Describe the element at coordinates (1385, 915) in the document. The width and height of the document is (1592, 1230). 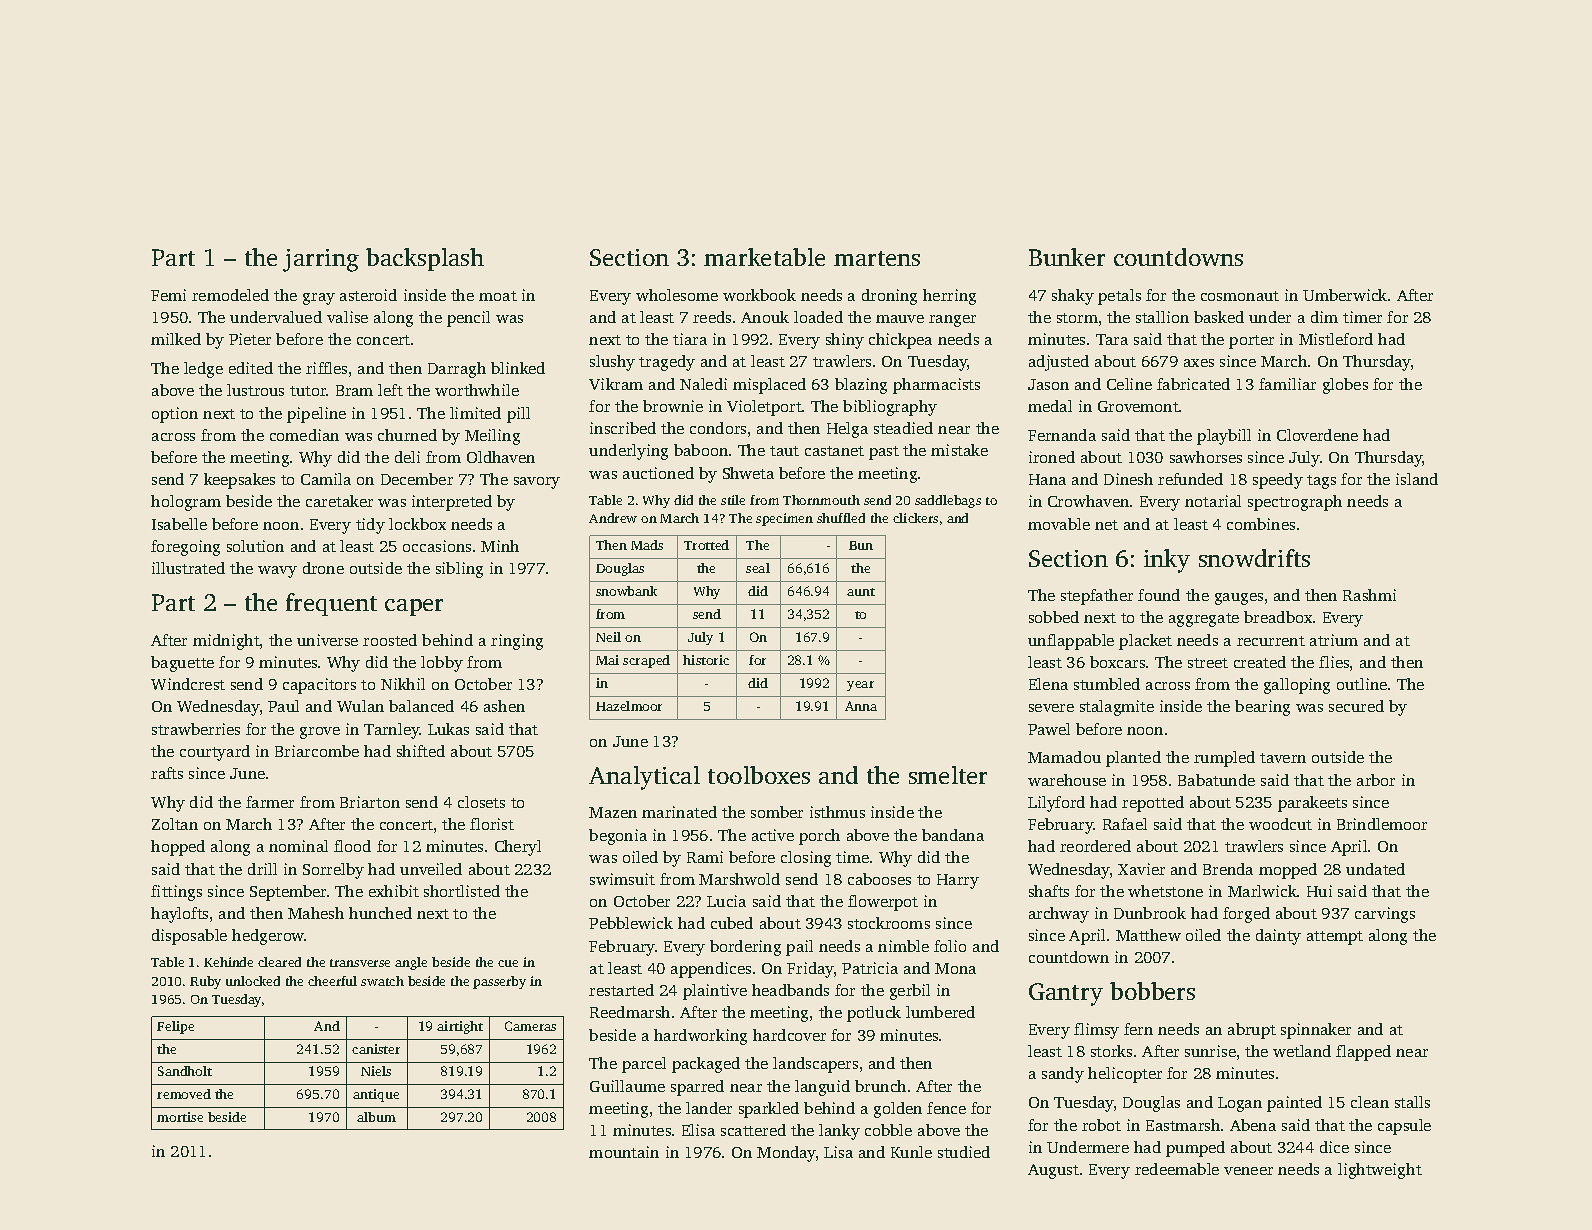
I see `carvings` at that location.
